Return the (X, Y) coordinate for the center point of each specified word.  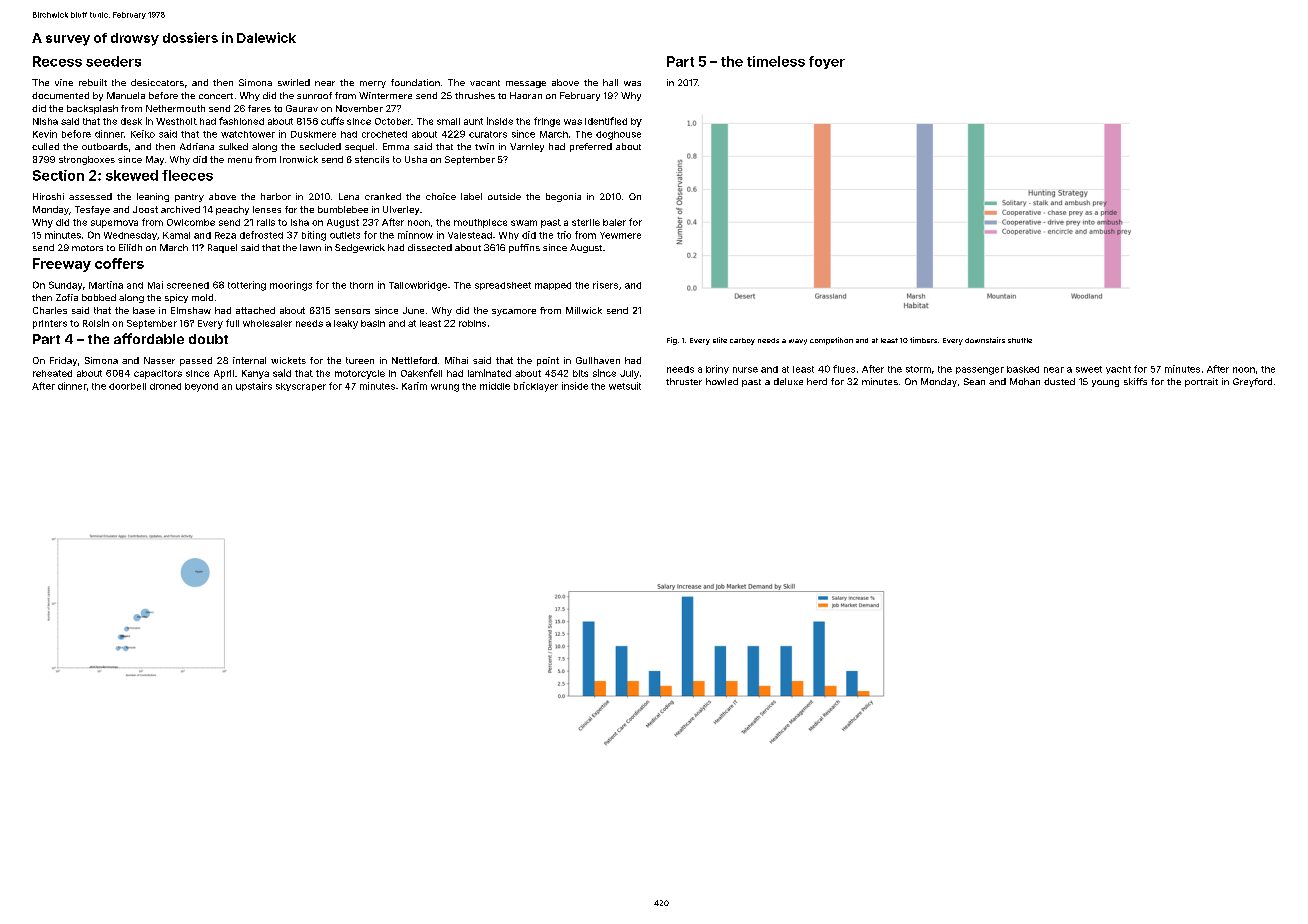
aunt (473, 121)
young (1105, 383)
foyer (827, 62)
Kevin (45, 134)
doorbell (127, 386)
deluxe (788, 381)
